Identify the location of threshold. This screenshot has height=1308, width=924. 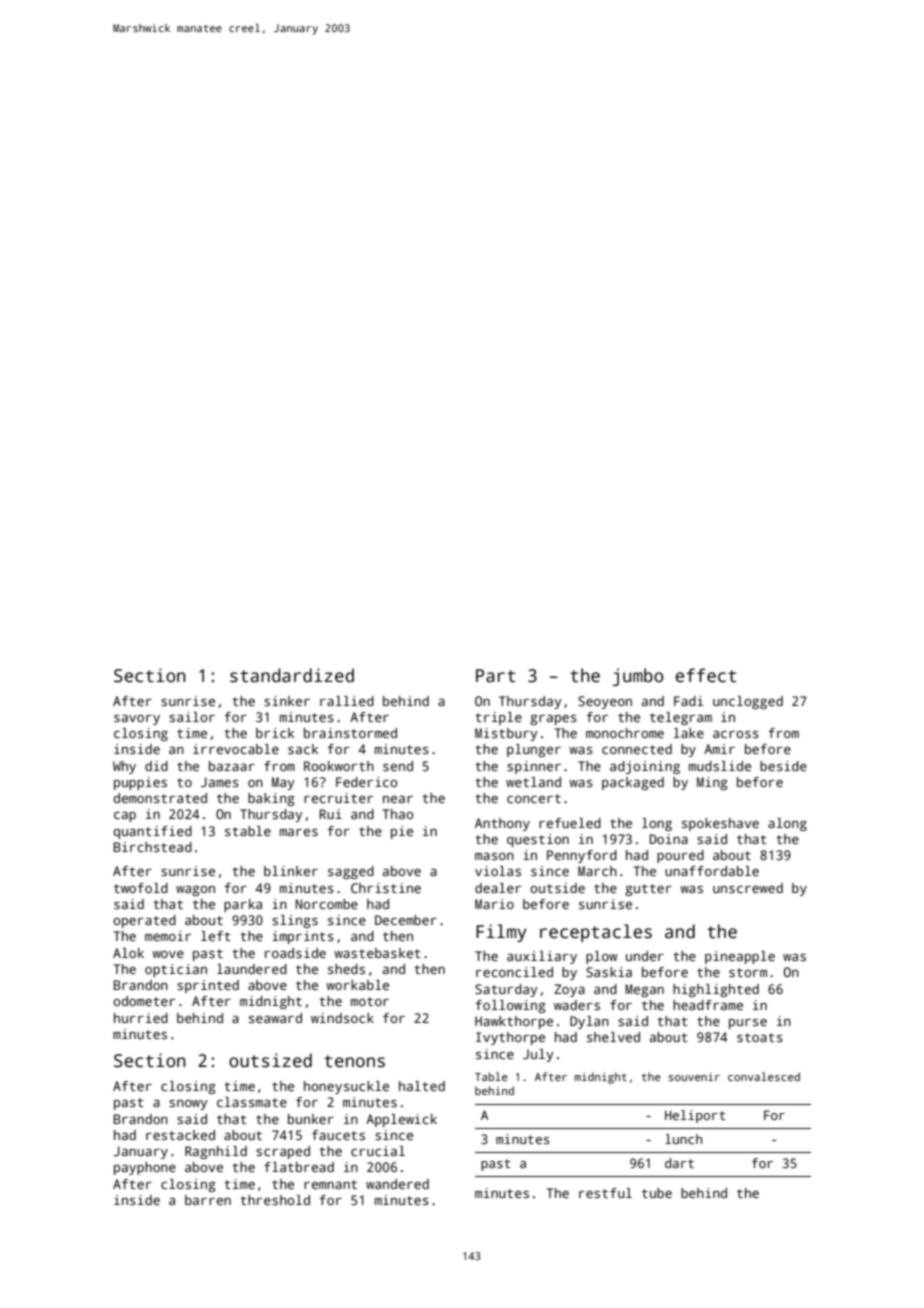
(275, 1200).
